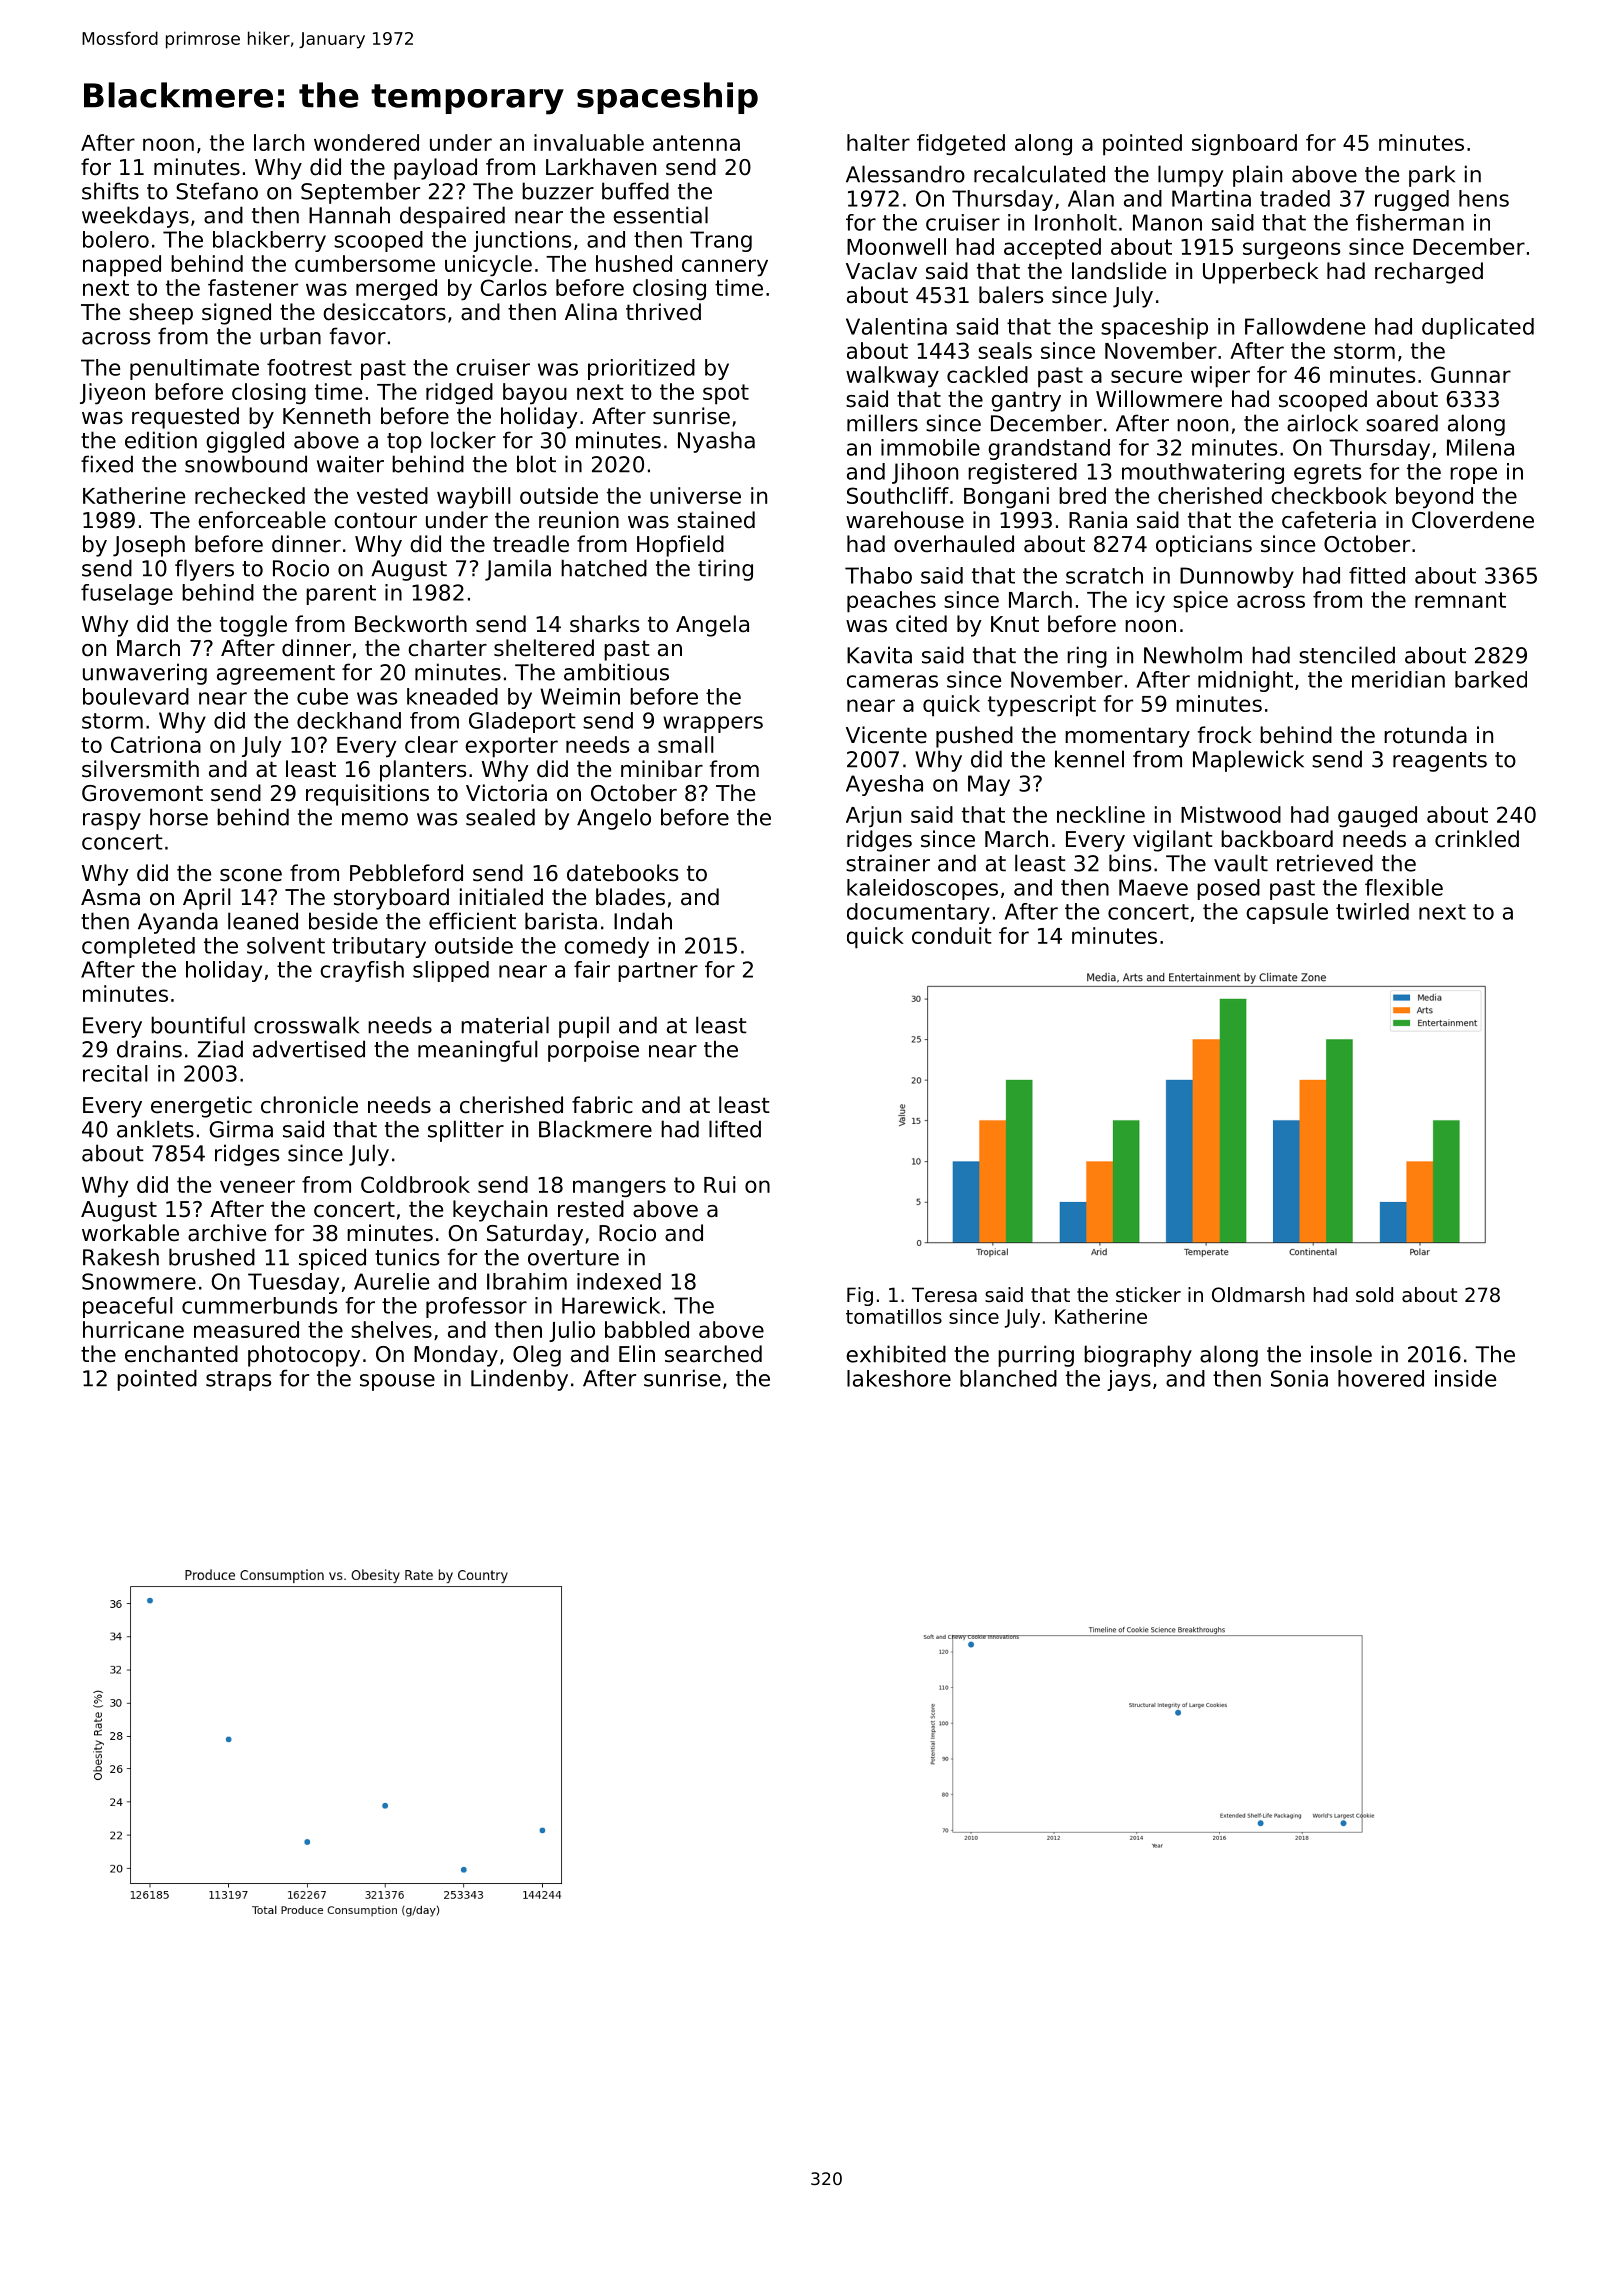 Image resolution: width=1620 pixels, height=2292 pixels. What do you see at coordinates (1473, 475) in the image?
I see `rope` at bounding box center [1473, 475].
